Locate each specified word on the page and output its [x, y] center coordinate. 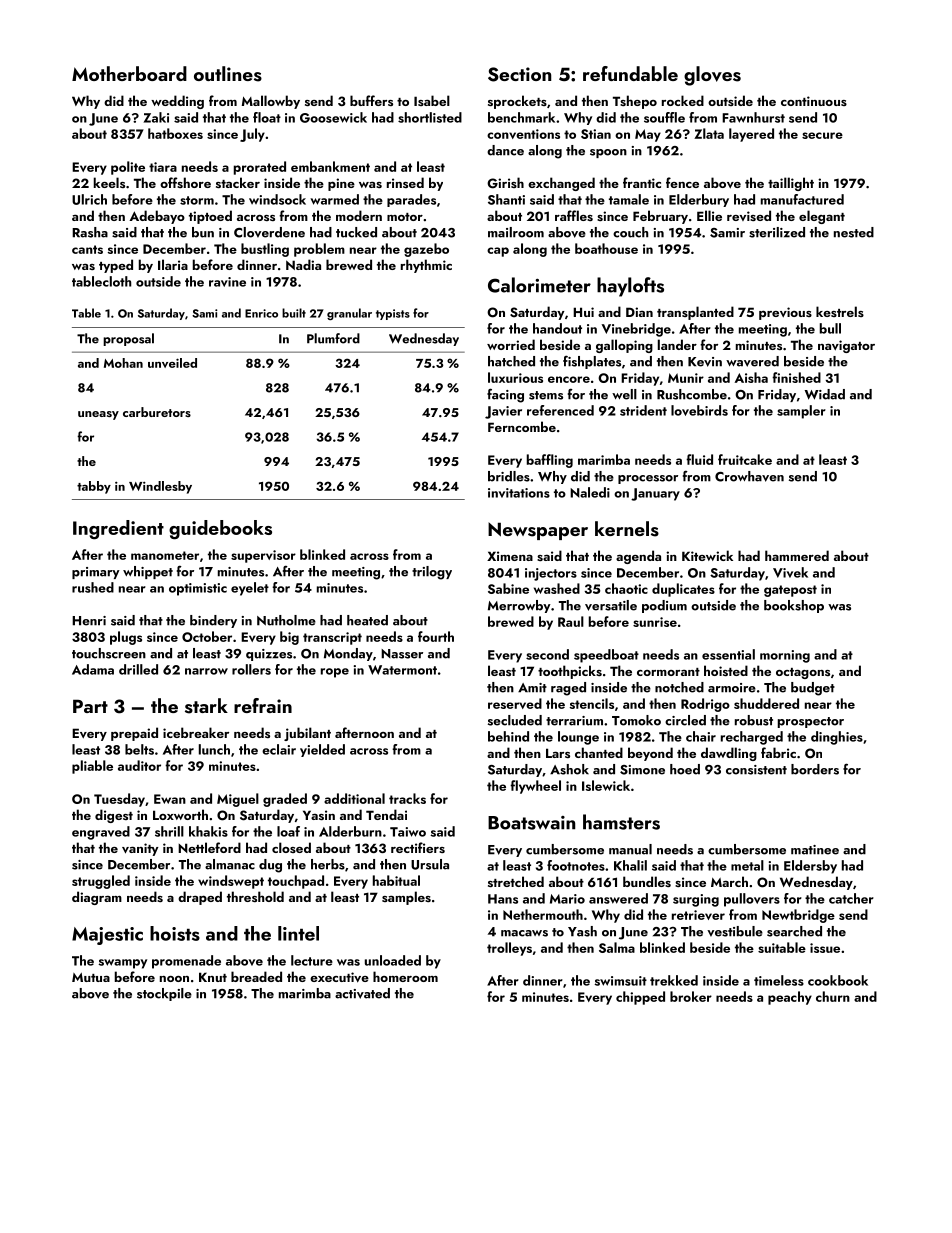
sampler [801, 412]
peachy [790, 998]
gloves [712, 76]
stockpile [164, 994]
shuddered [766, 703]
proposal [128, 339]
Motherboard [129, 73]
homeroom [405, 976]
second [547, 654]
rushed [93, 587]
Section [519, 74]
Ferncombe [522, 426]
